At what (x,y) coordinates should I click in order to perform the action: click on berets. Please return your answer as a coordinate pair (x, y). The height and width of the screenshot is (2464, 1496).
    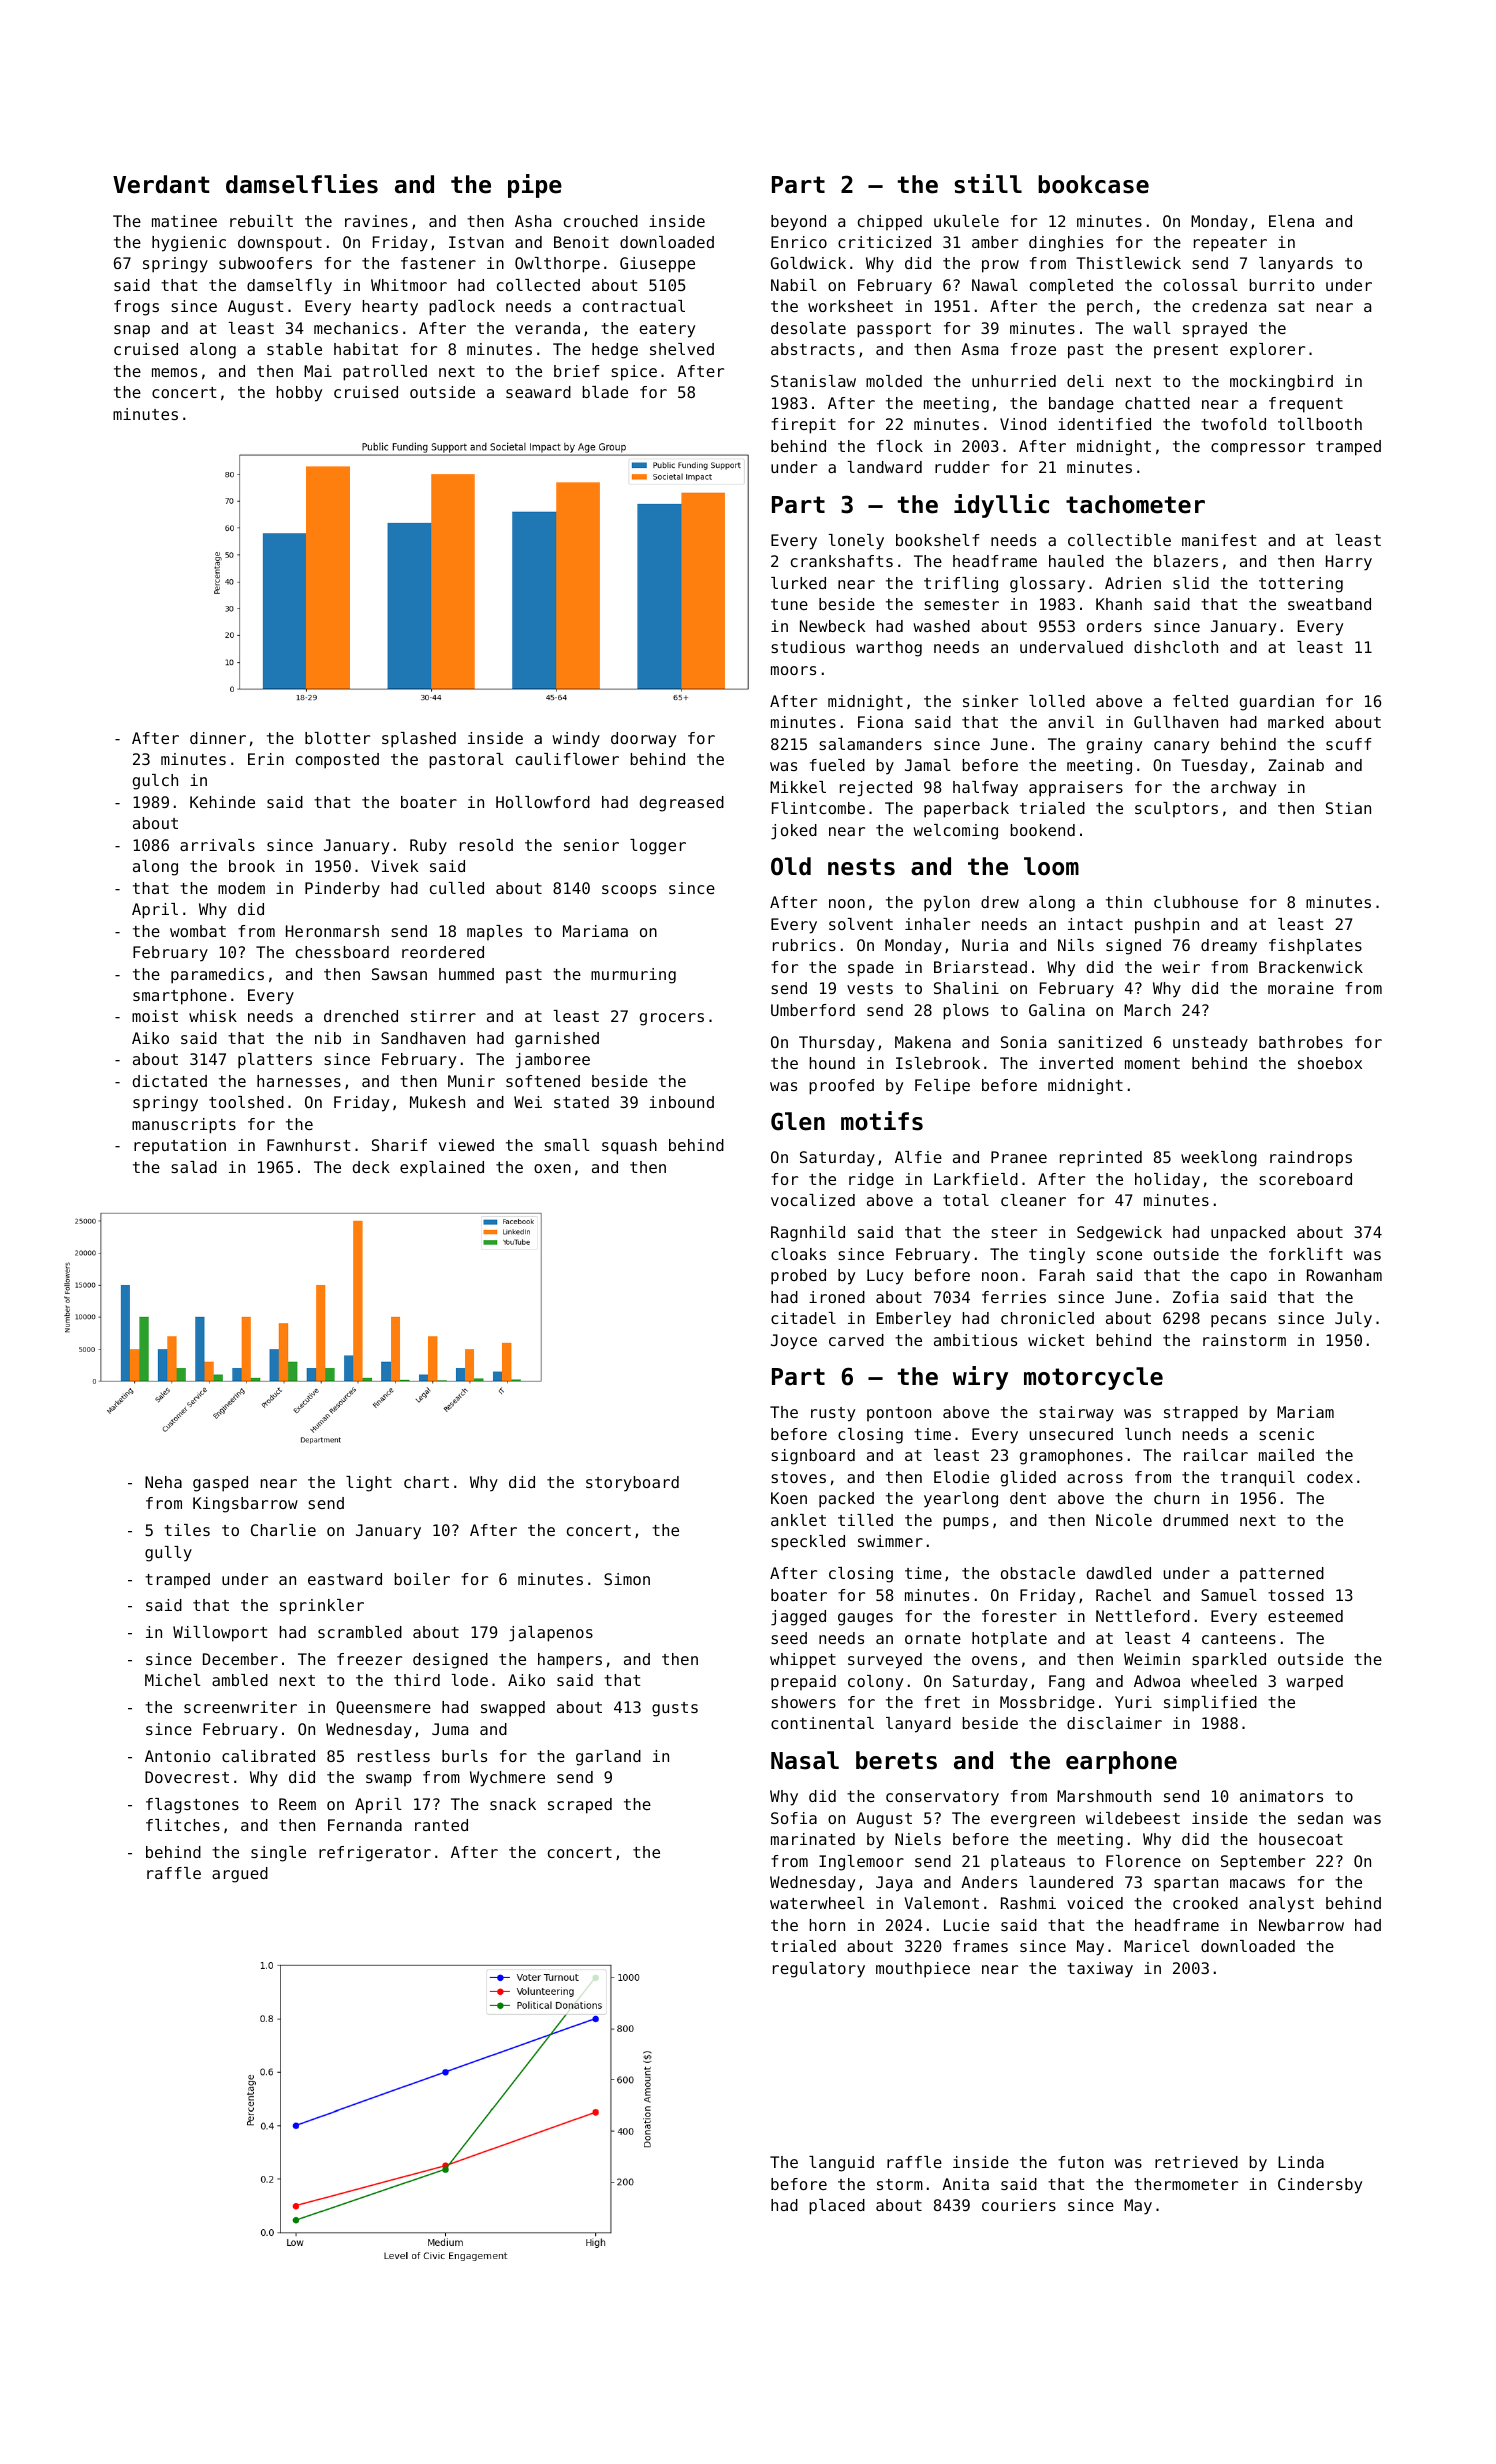
    Looking at the image, I should click on (896, 1760).
